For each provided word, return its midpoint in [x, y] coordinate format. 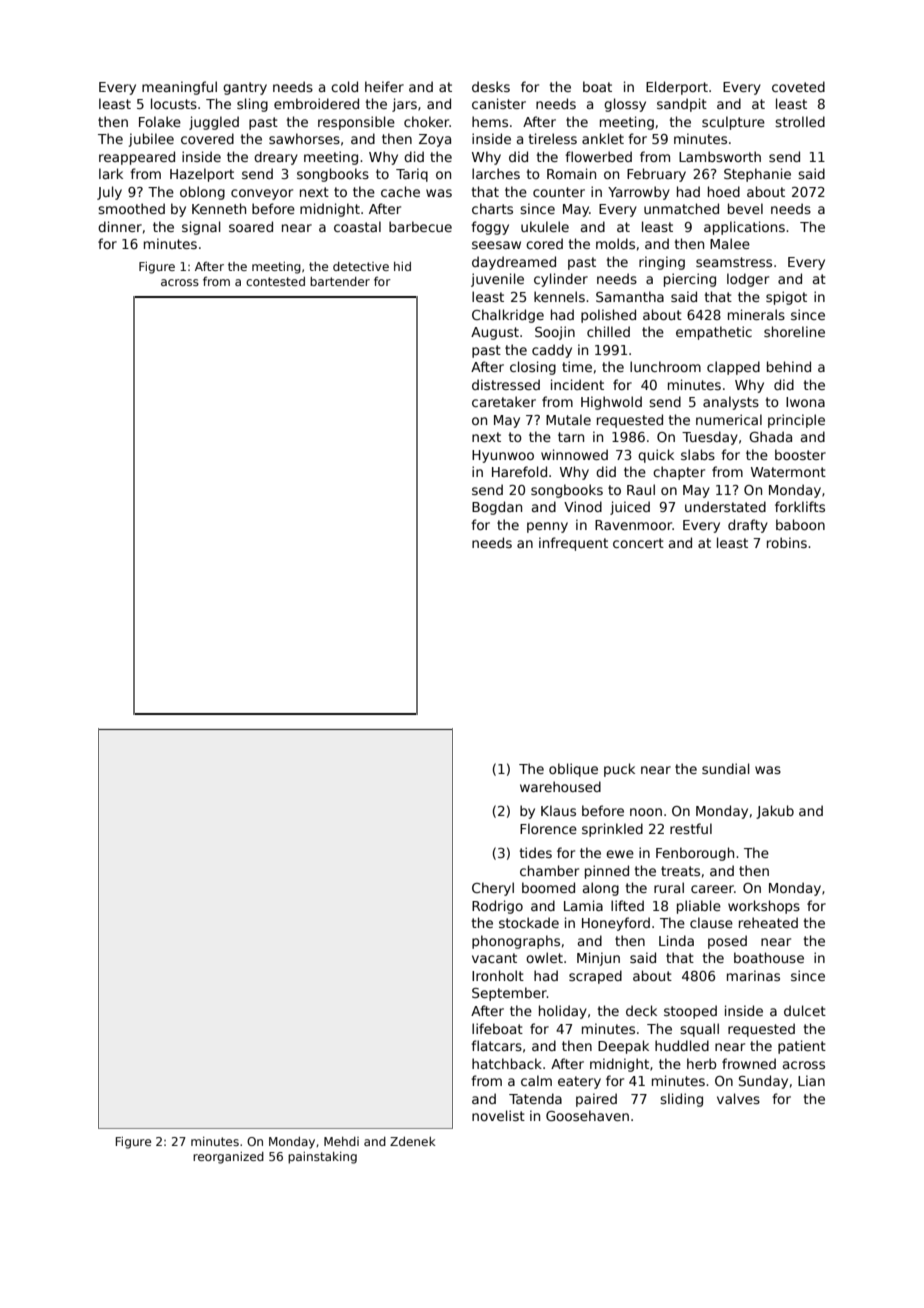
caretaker [504, 401]
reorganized [228, 1158]
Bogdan [497, 508]
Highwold [611, 403]
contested [275, 281]
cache [400, 191]
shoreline [794, 331]
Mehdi [341, 1141]
